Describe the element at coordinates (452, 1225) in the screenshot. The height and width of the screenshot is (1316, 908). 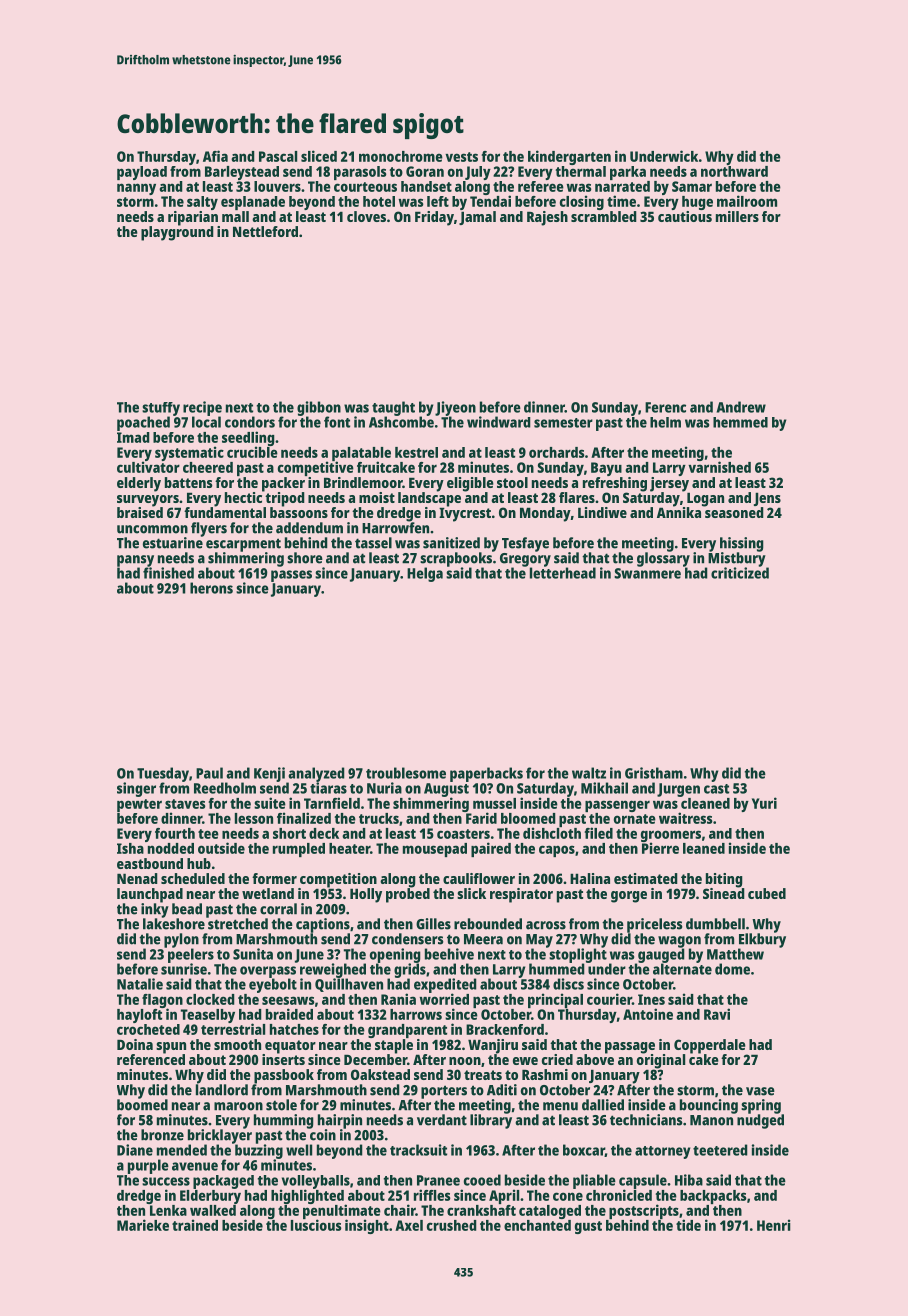
I see `crushed` at that location.
